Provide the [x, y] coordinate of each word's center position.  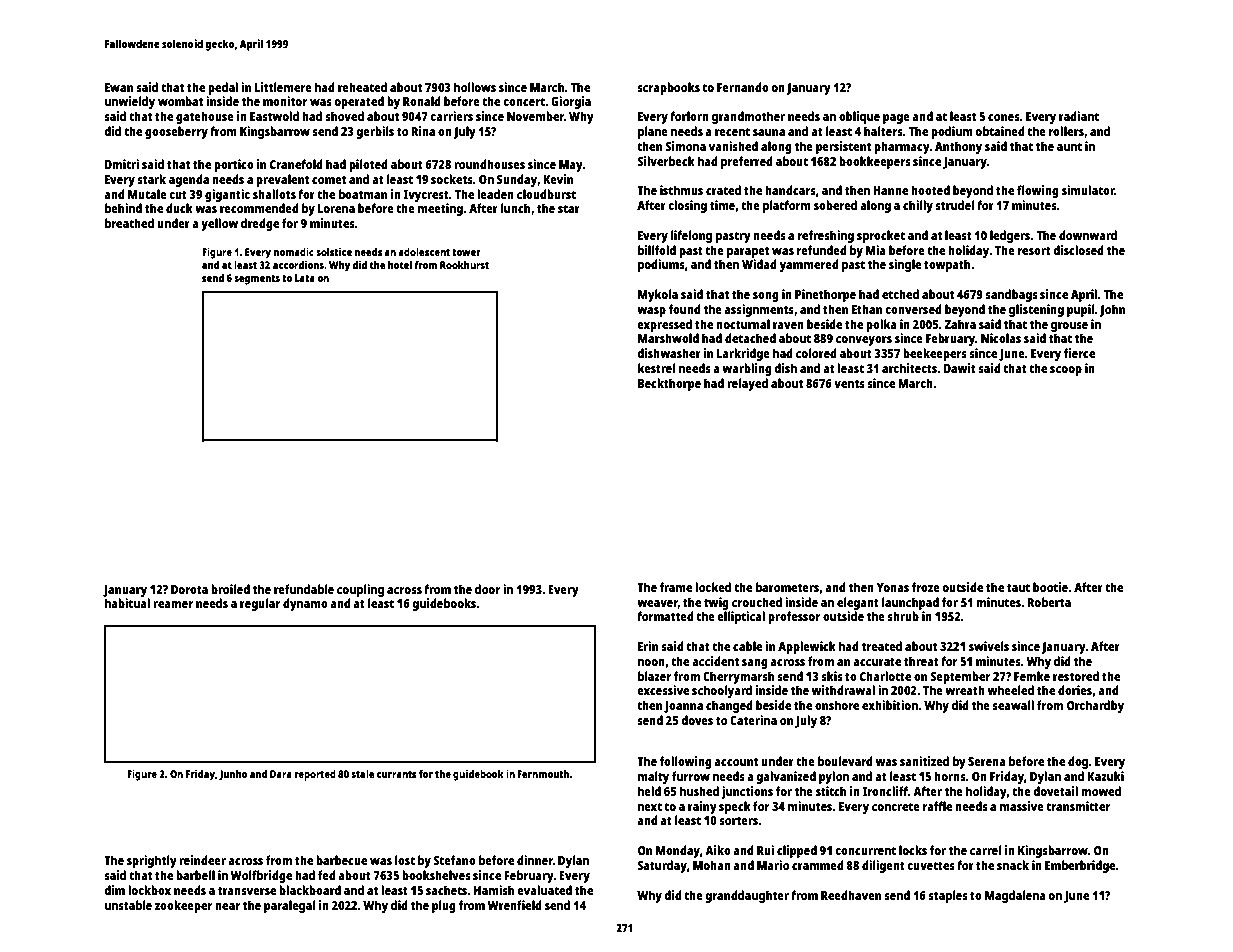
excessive [663, 690]
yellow [219, 224]
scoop [1066, 371]
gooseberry [176, 132]
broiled [230, 589]
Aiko [718, 850]
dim [114, 890]
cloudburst [546, 194]
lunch [515, 208]
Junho [233, 775]
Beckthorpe [669, 384]
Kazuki [1105, 776]
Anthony [958, 147]
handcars [790, 190]
